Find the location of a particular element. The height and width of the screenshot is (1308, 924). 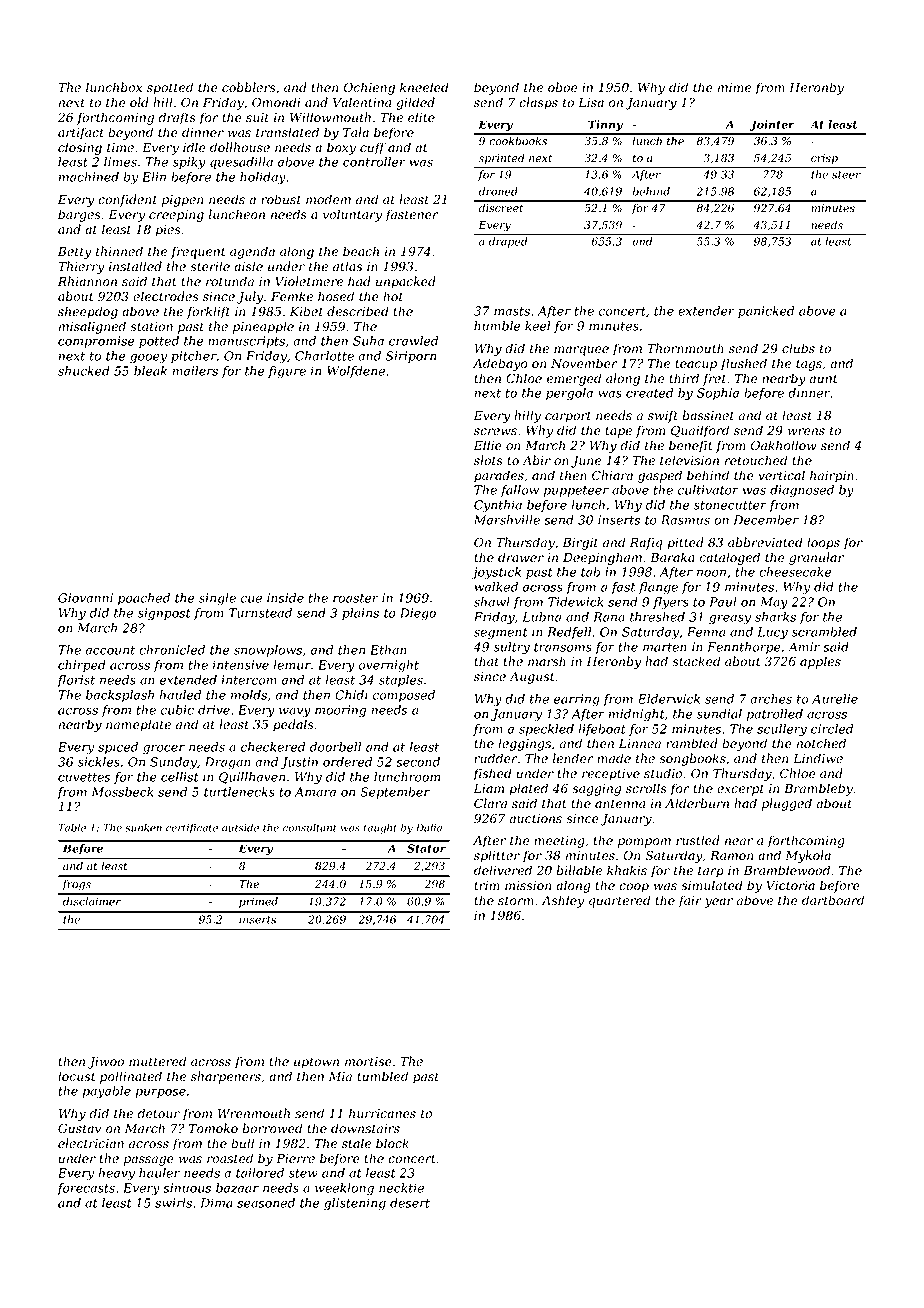

desert is located at coordinates (410, 1203).
